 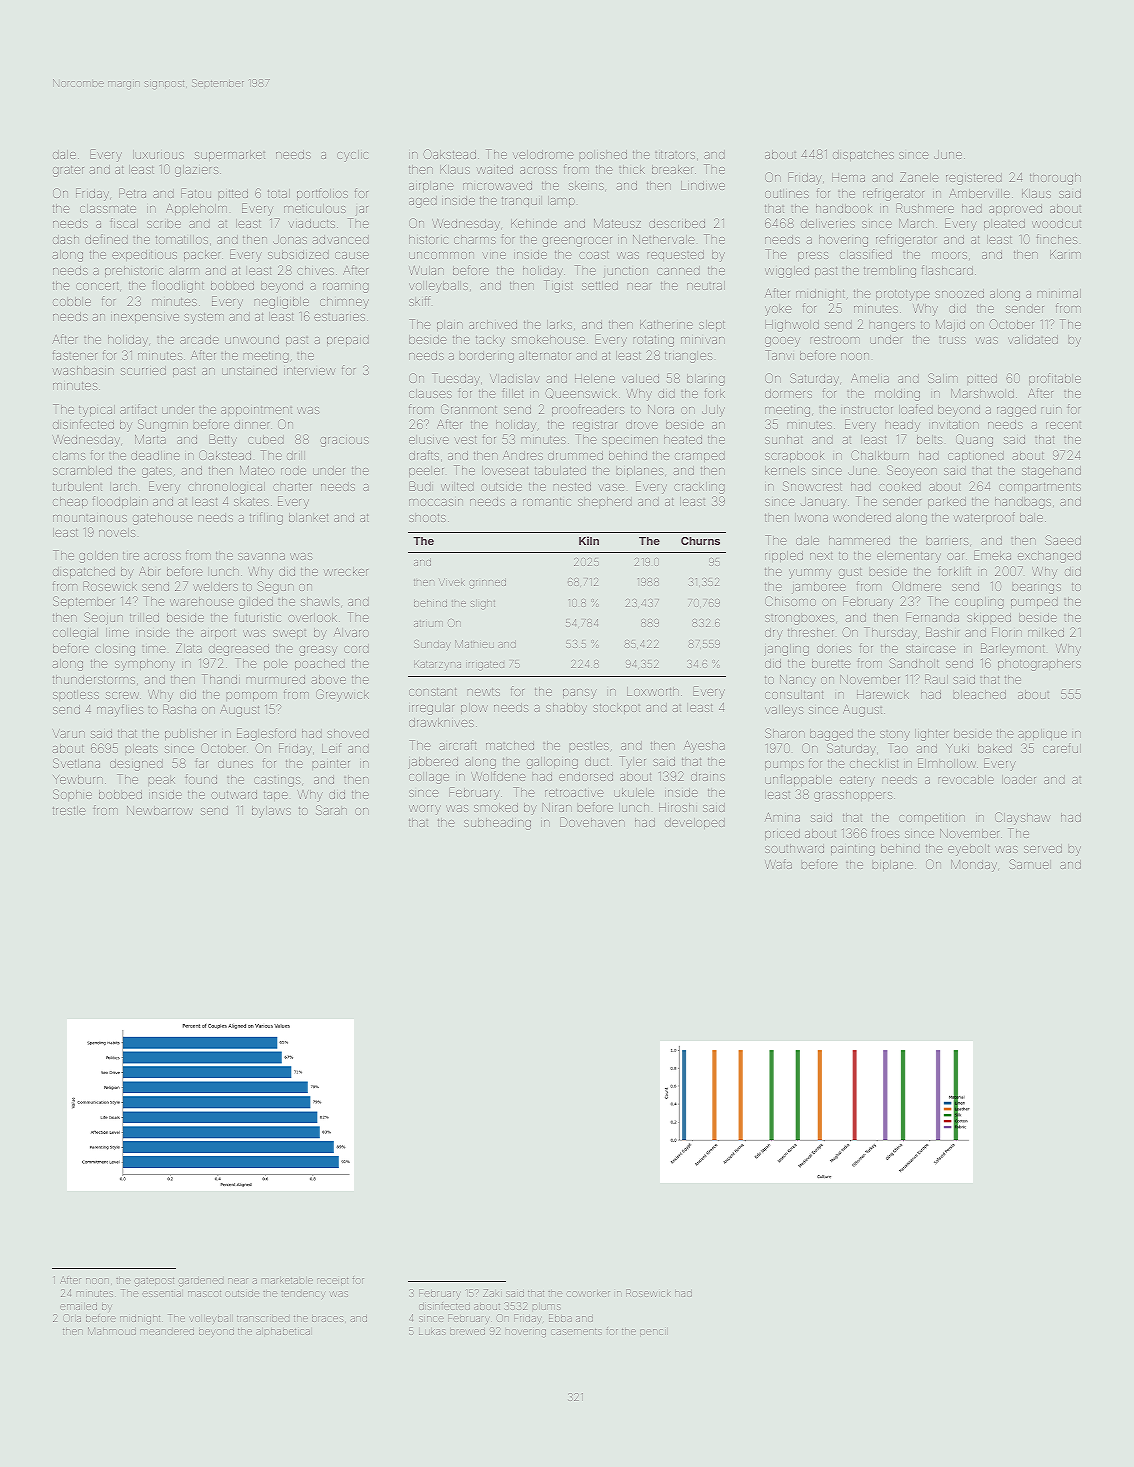 I want to click on coworker, so click(x=588, y=1294).
